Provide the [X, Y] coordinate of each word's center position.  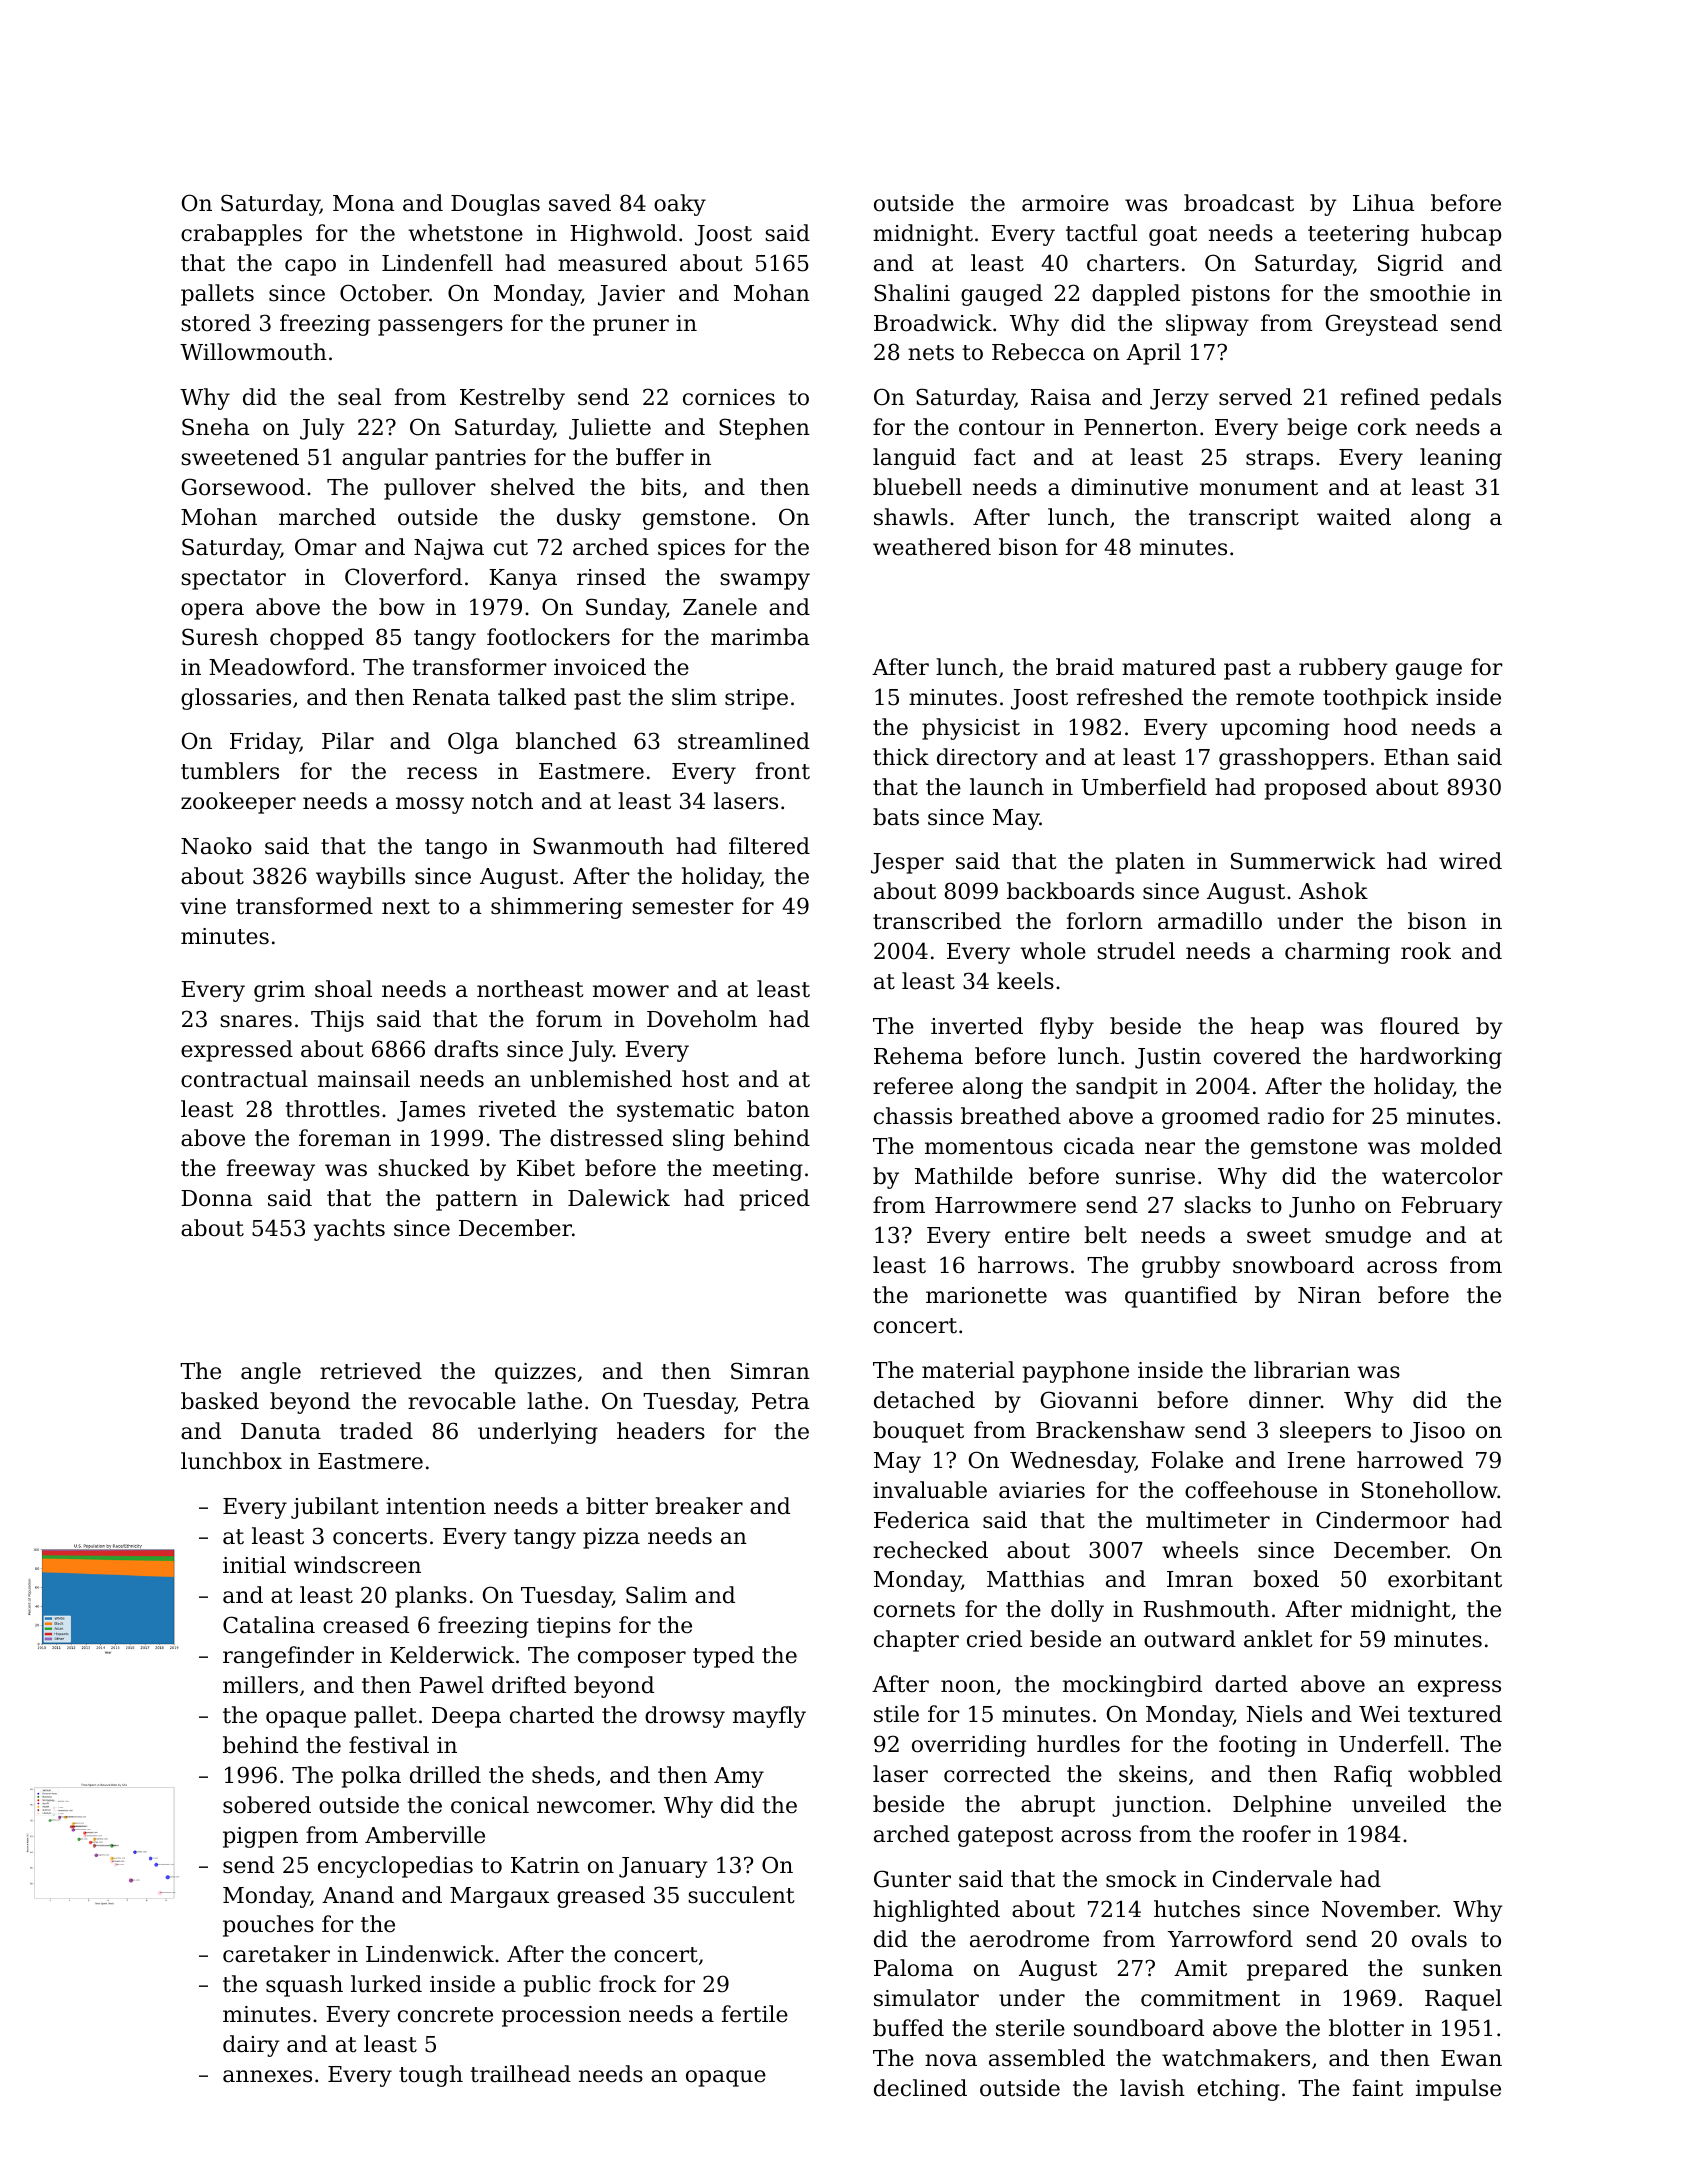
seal [359, 397]
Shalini [912, 293]
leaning [1461, 459]
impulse [1458, 2090]
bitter [617, 1506]
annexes [267, 2076]
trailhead [520, 2074]
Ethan [1416, 757]
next [406, 907]
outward [1190, 1639]
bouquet [918, 1432]
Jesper [907, 863]
